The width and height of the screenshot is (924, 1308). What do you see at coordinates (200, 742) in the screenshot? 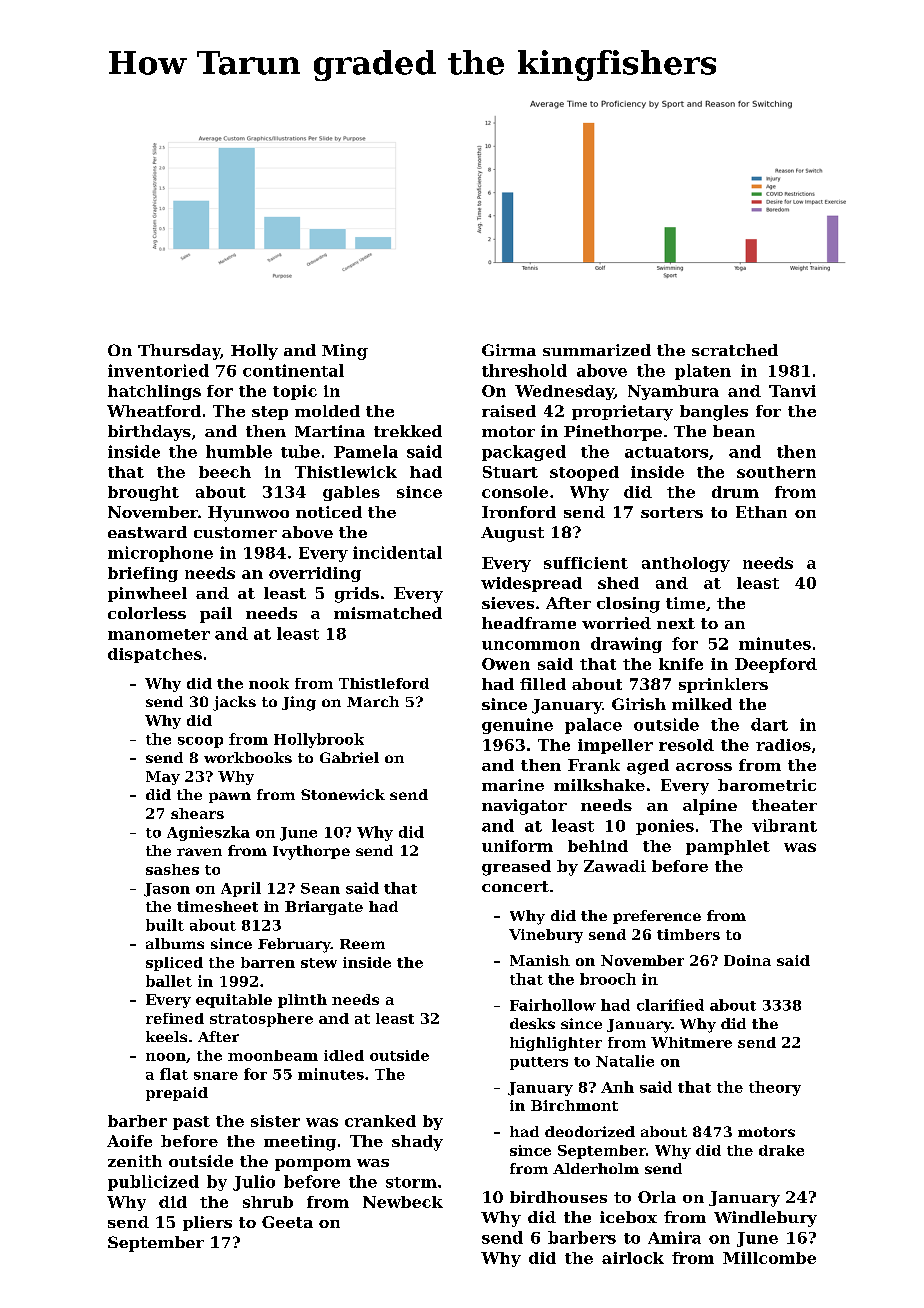
I see `scoop` at bounding box center [200, 742].
